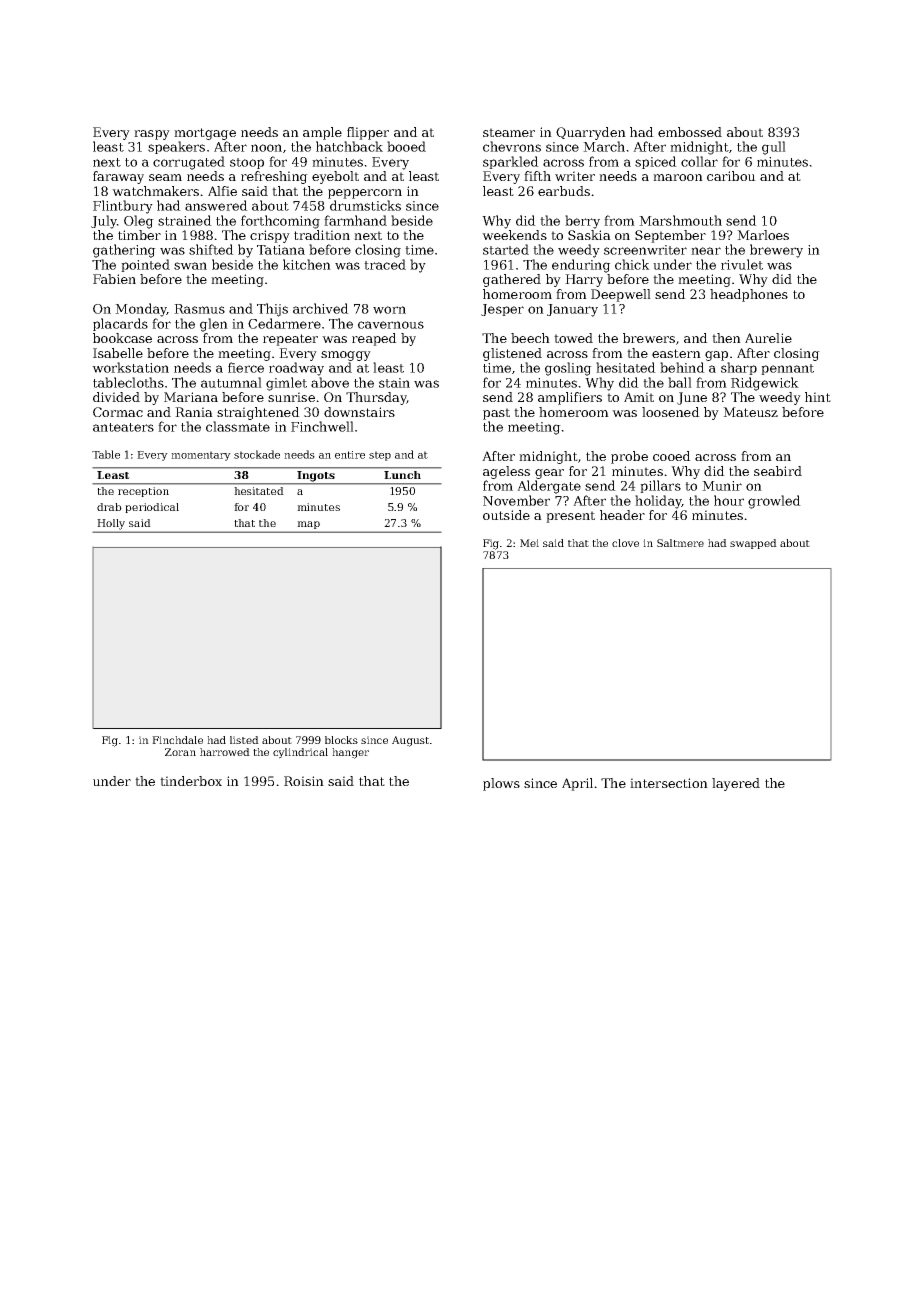  I want to click on January, so click(572, 310).
